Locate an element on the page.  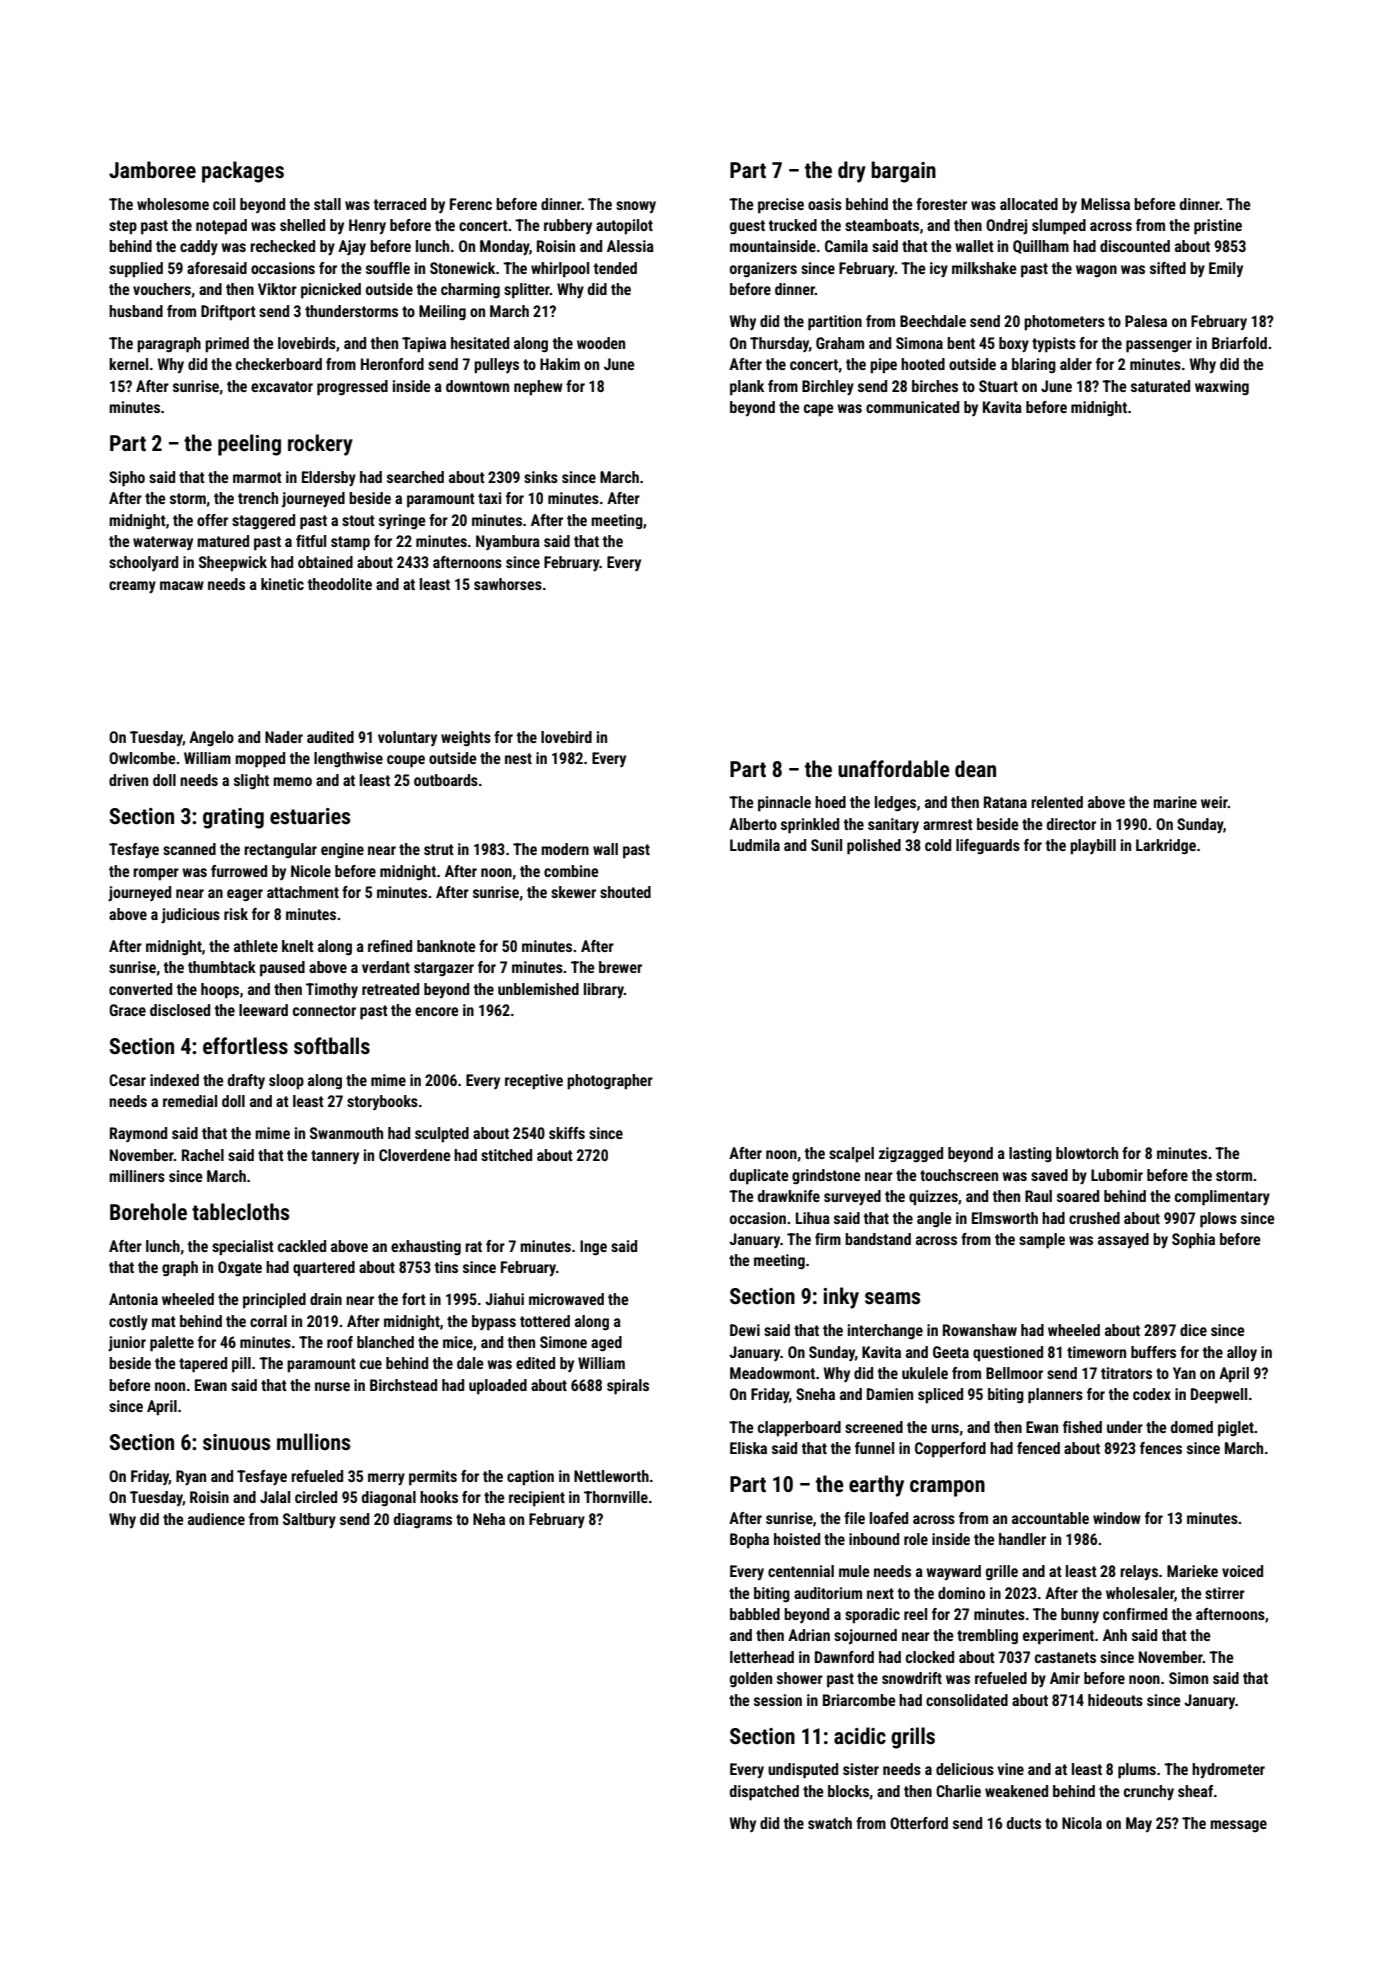
aged is located at coordinates (606, 1343).
